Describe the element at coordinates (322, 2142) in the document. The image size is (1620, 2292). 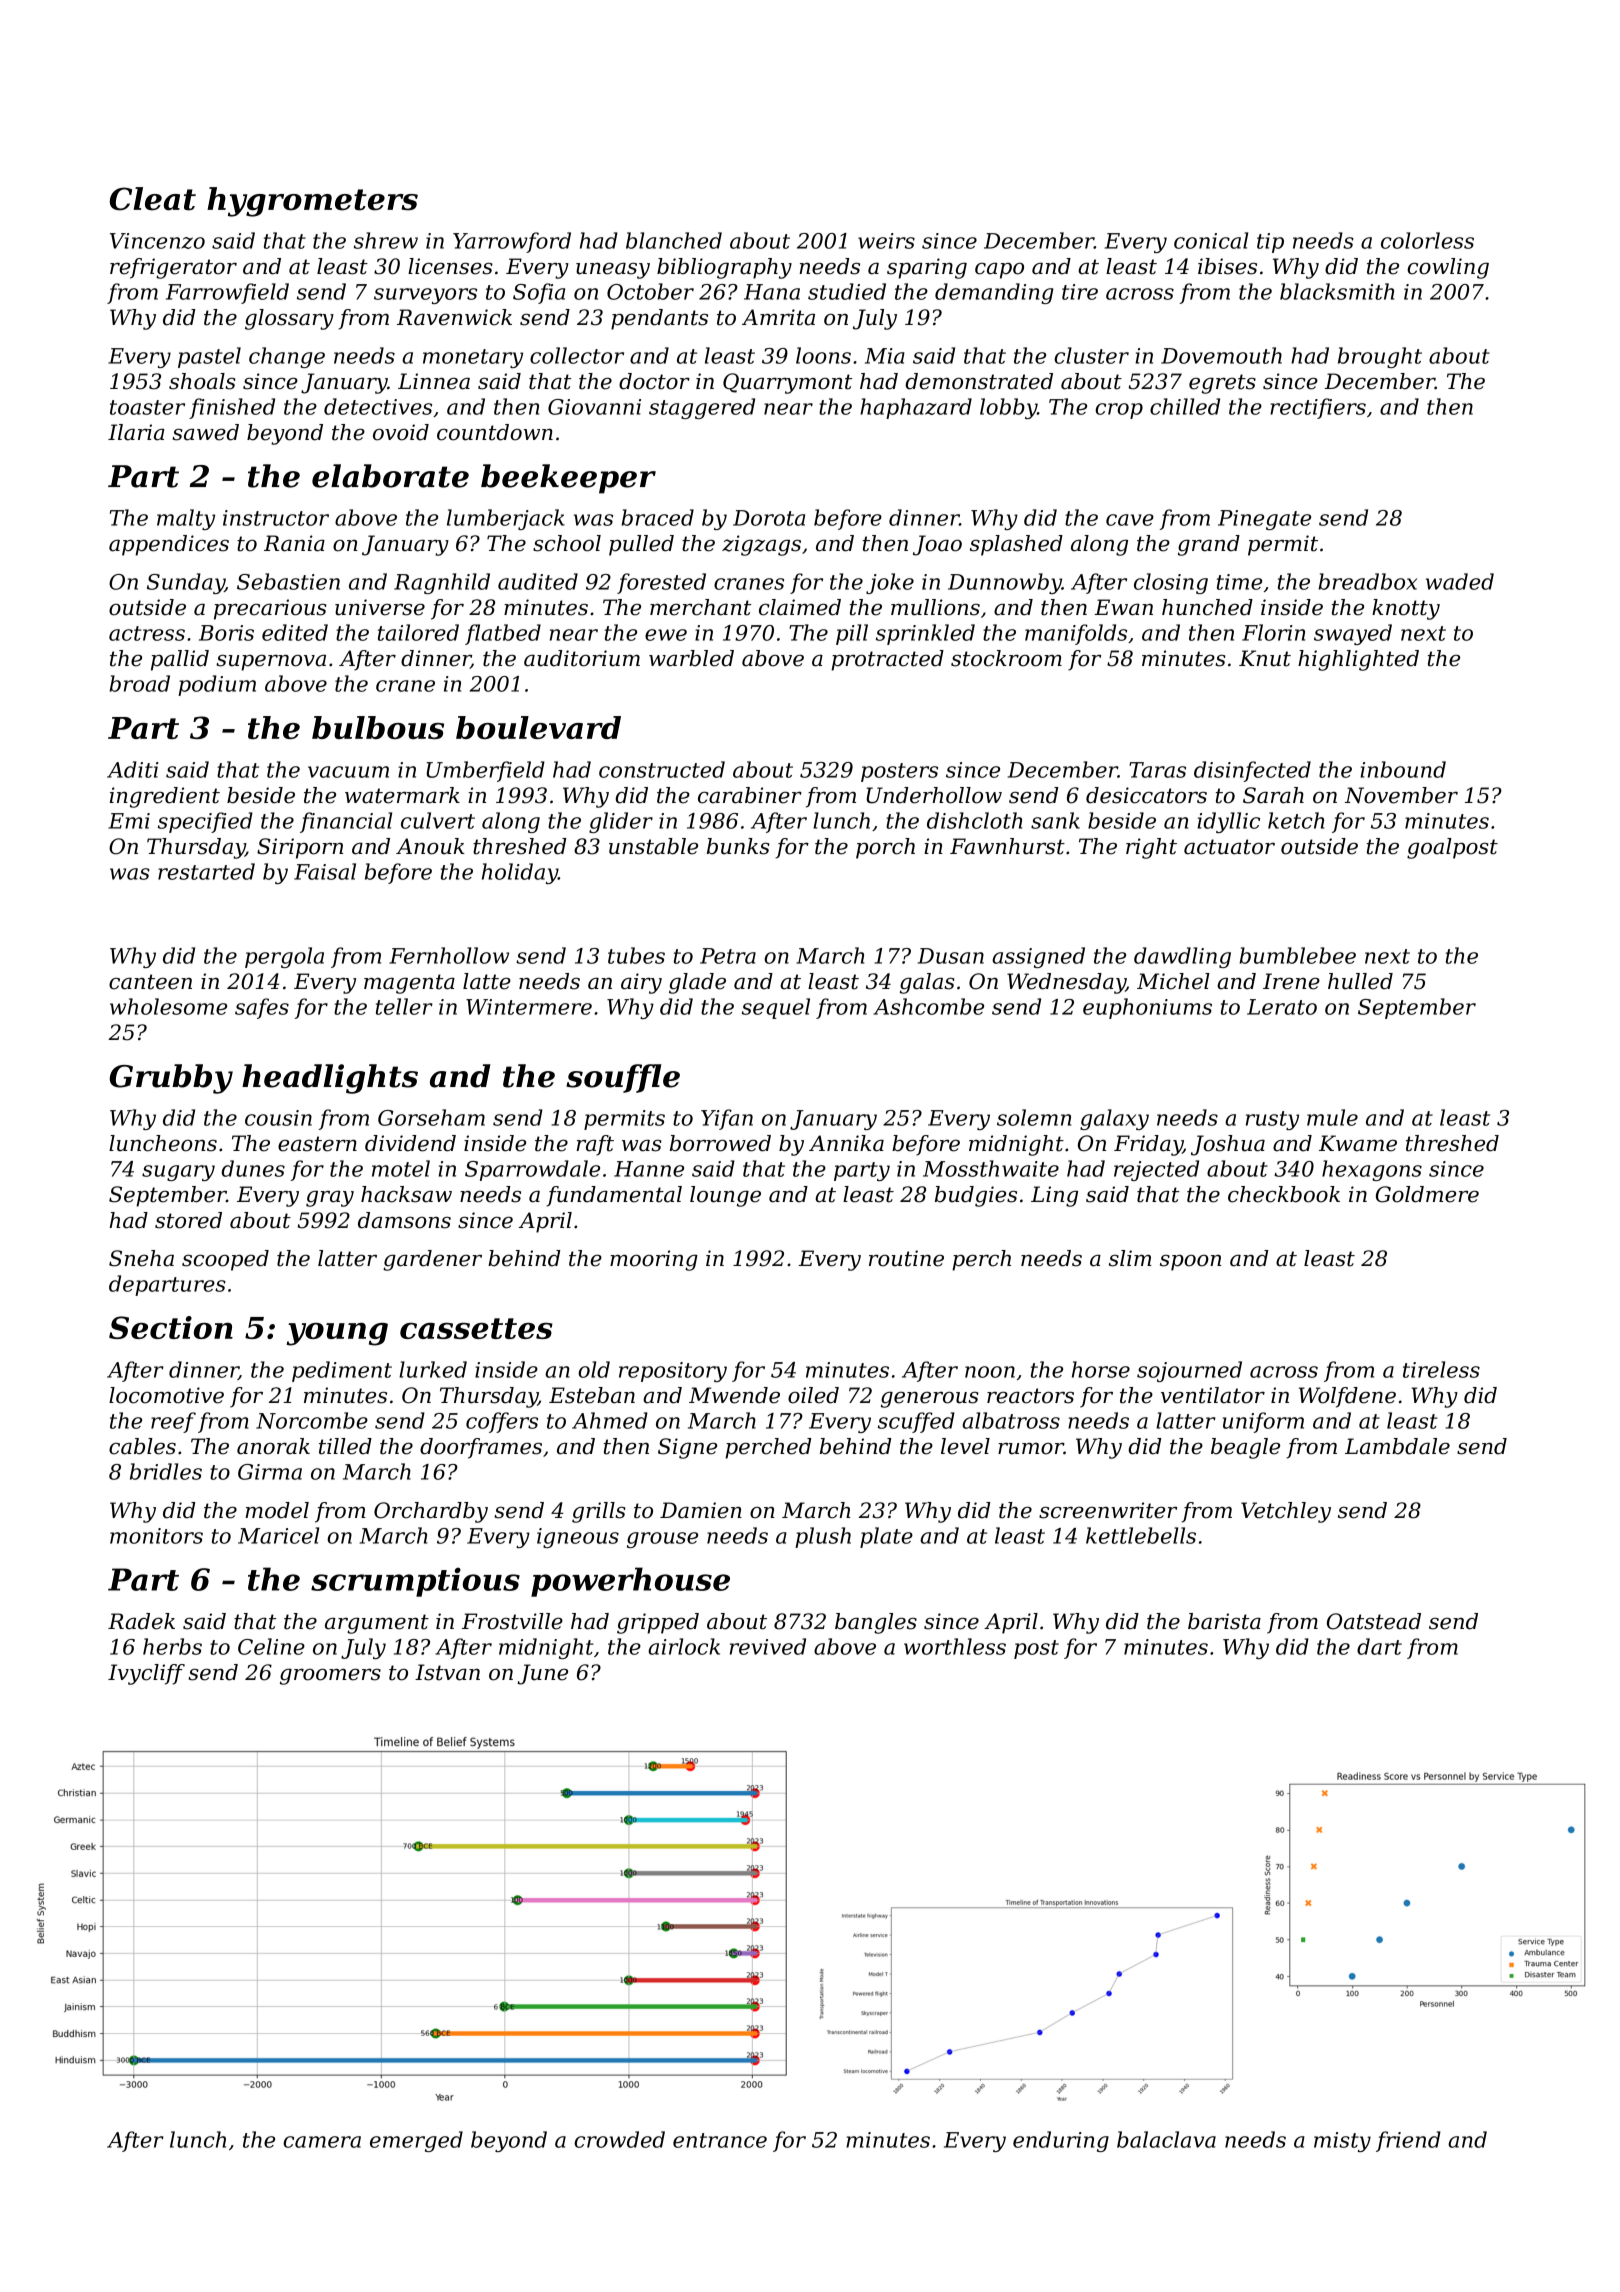
I see `camera` at that location.
